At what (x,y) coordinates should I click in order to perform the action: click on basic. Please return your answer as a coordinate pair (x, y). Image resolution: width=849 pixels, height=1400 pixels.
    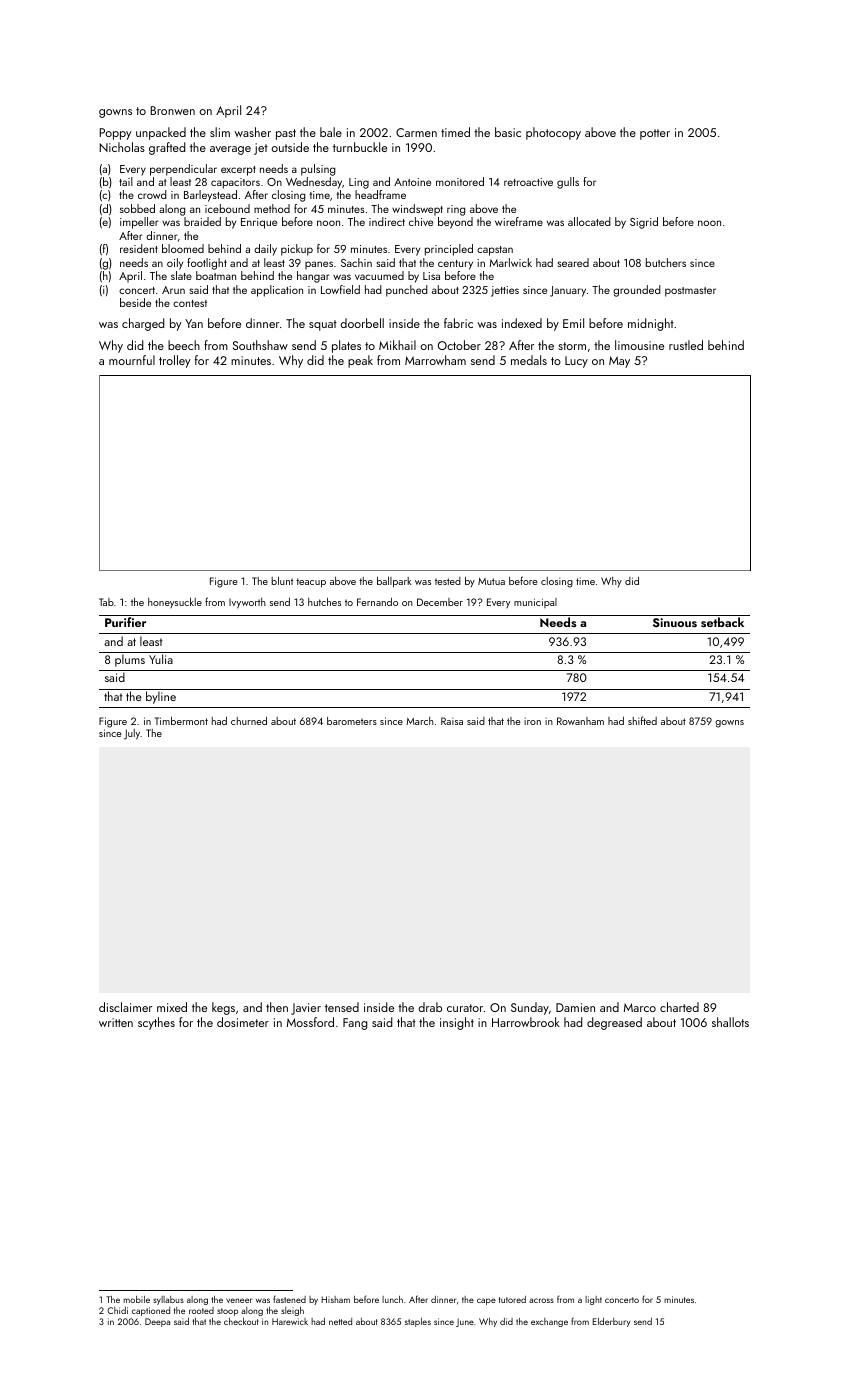
    Looking at the image, I should click on (508, 132).
